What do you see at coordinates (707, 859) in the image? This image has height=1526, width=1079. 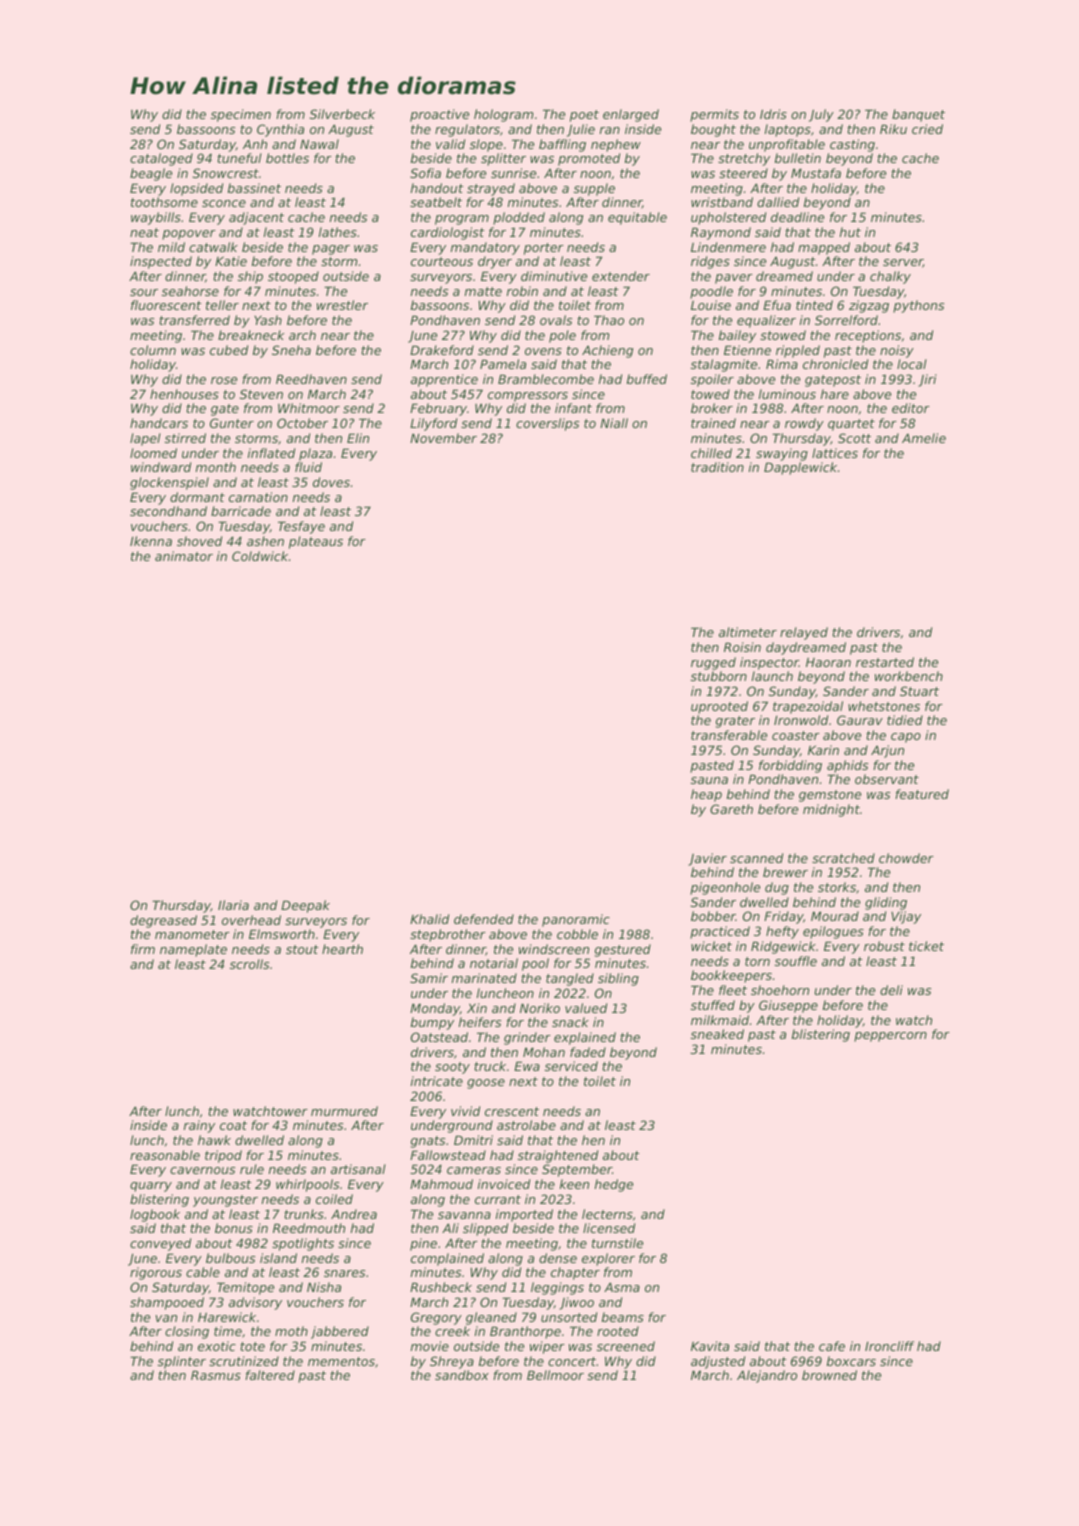 I see `Javier` at bounding box center [707, 859].
